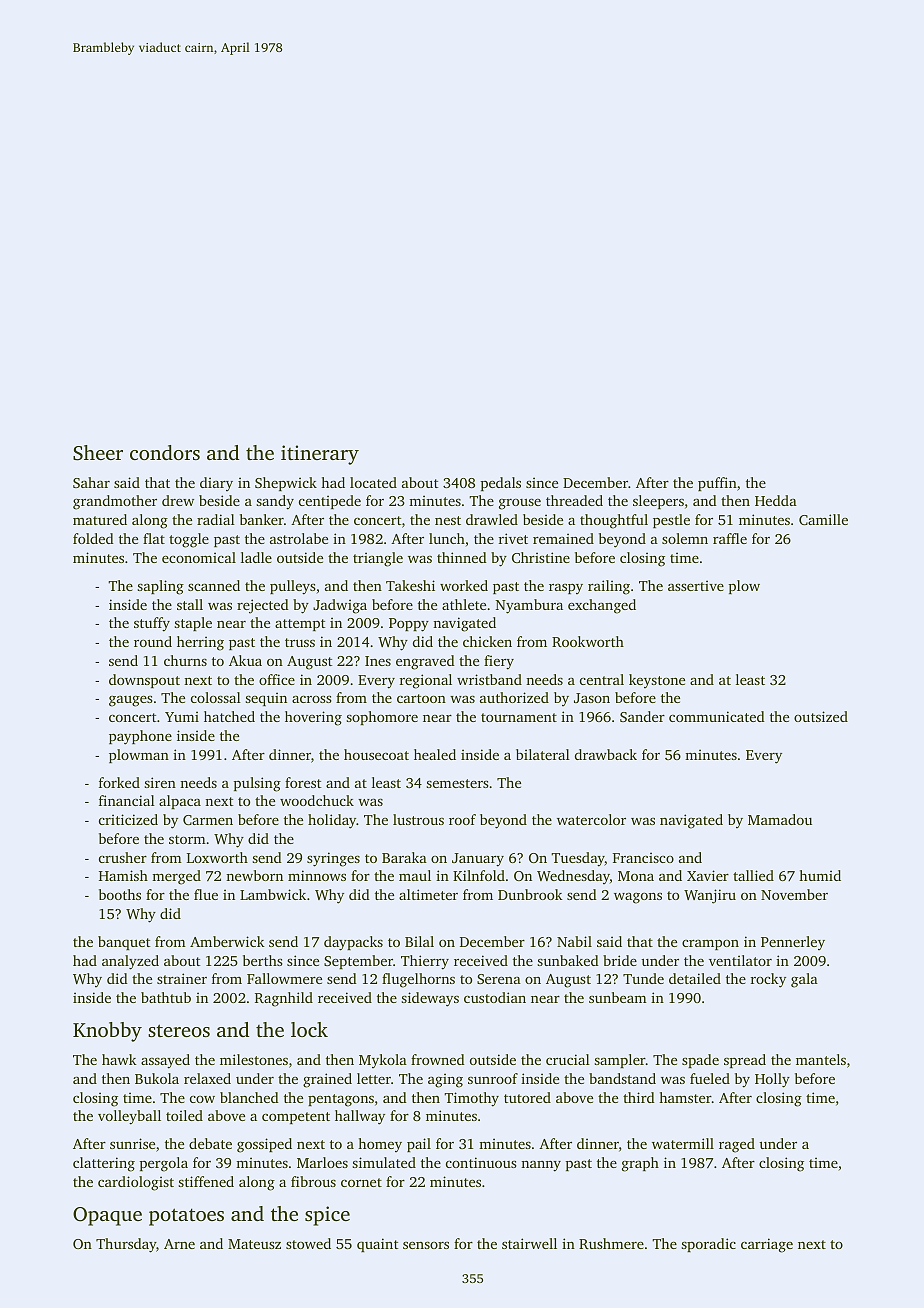  Describe the element at coordinates (382, 718) in the page. I see `sophomore` at that location.
